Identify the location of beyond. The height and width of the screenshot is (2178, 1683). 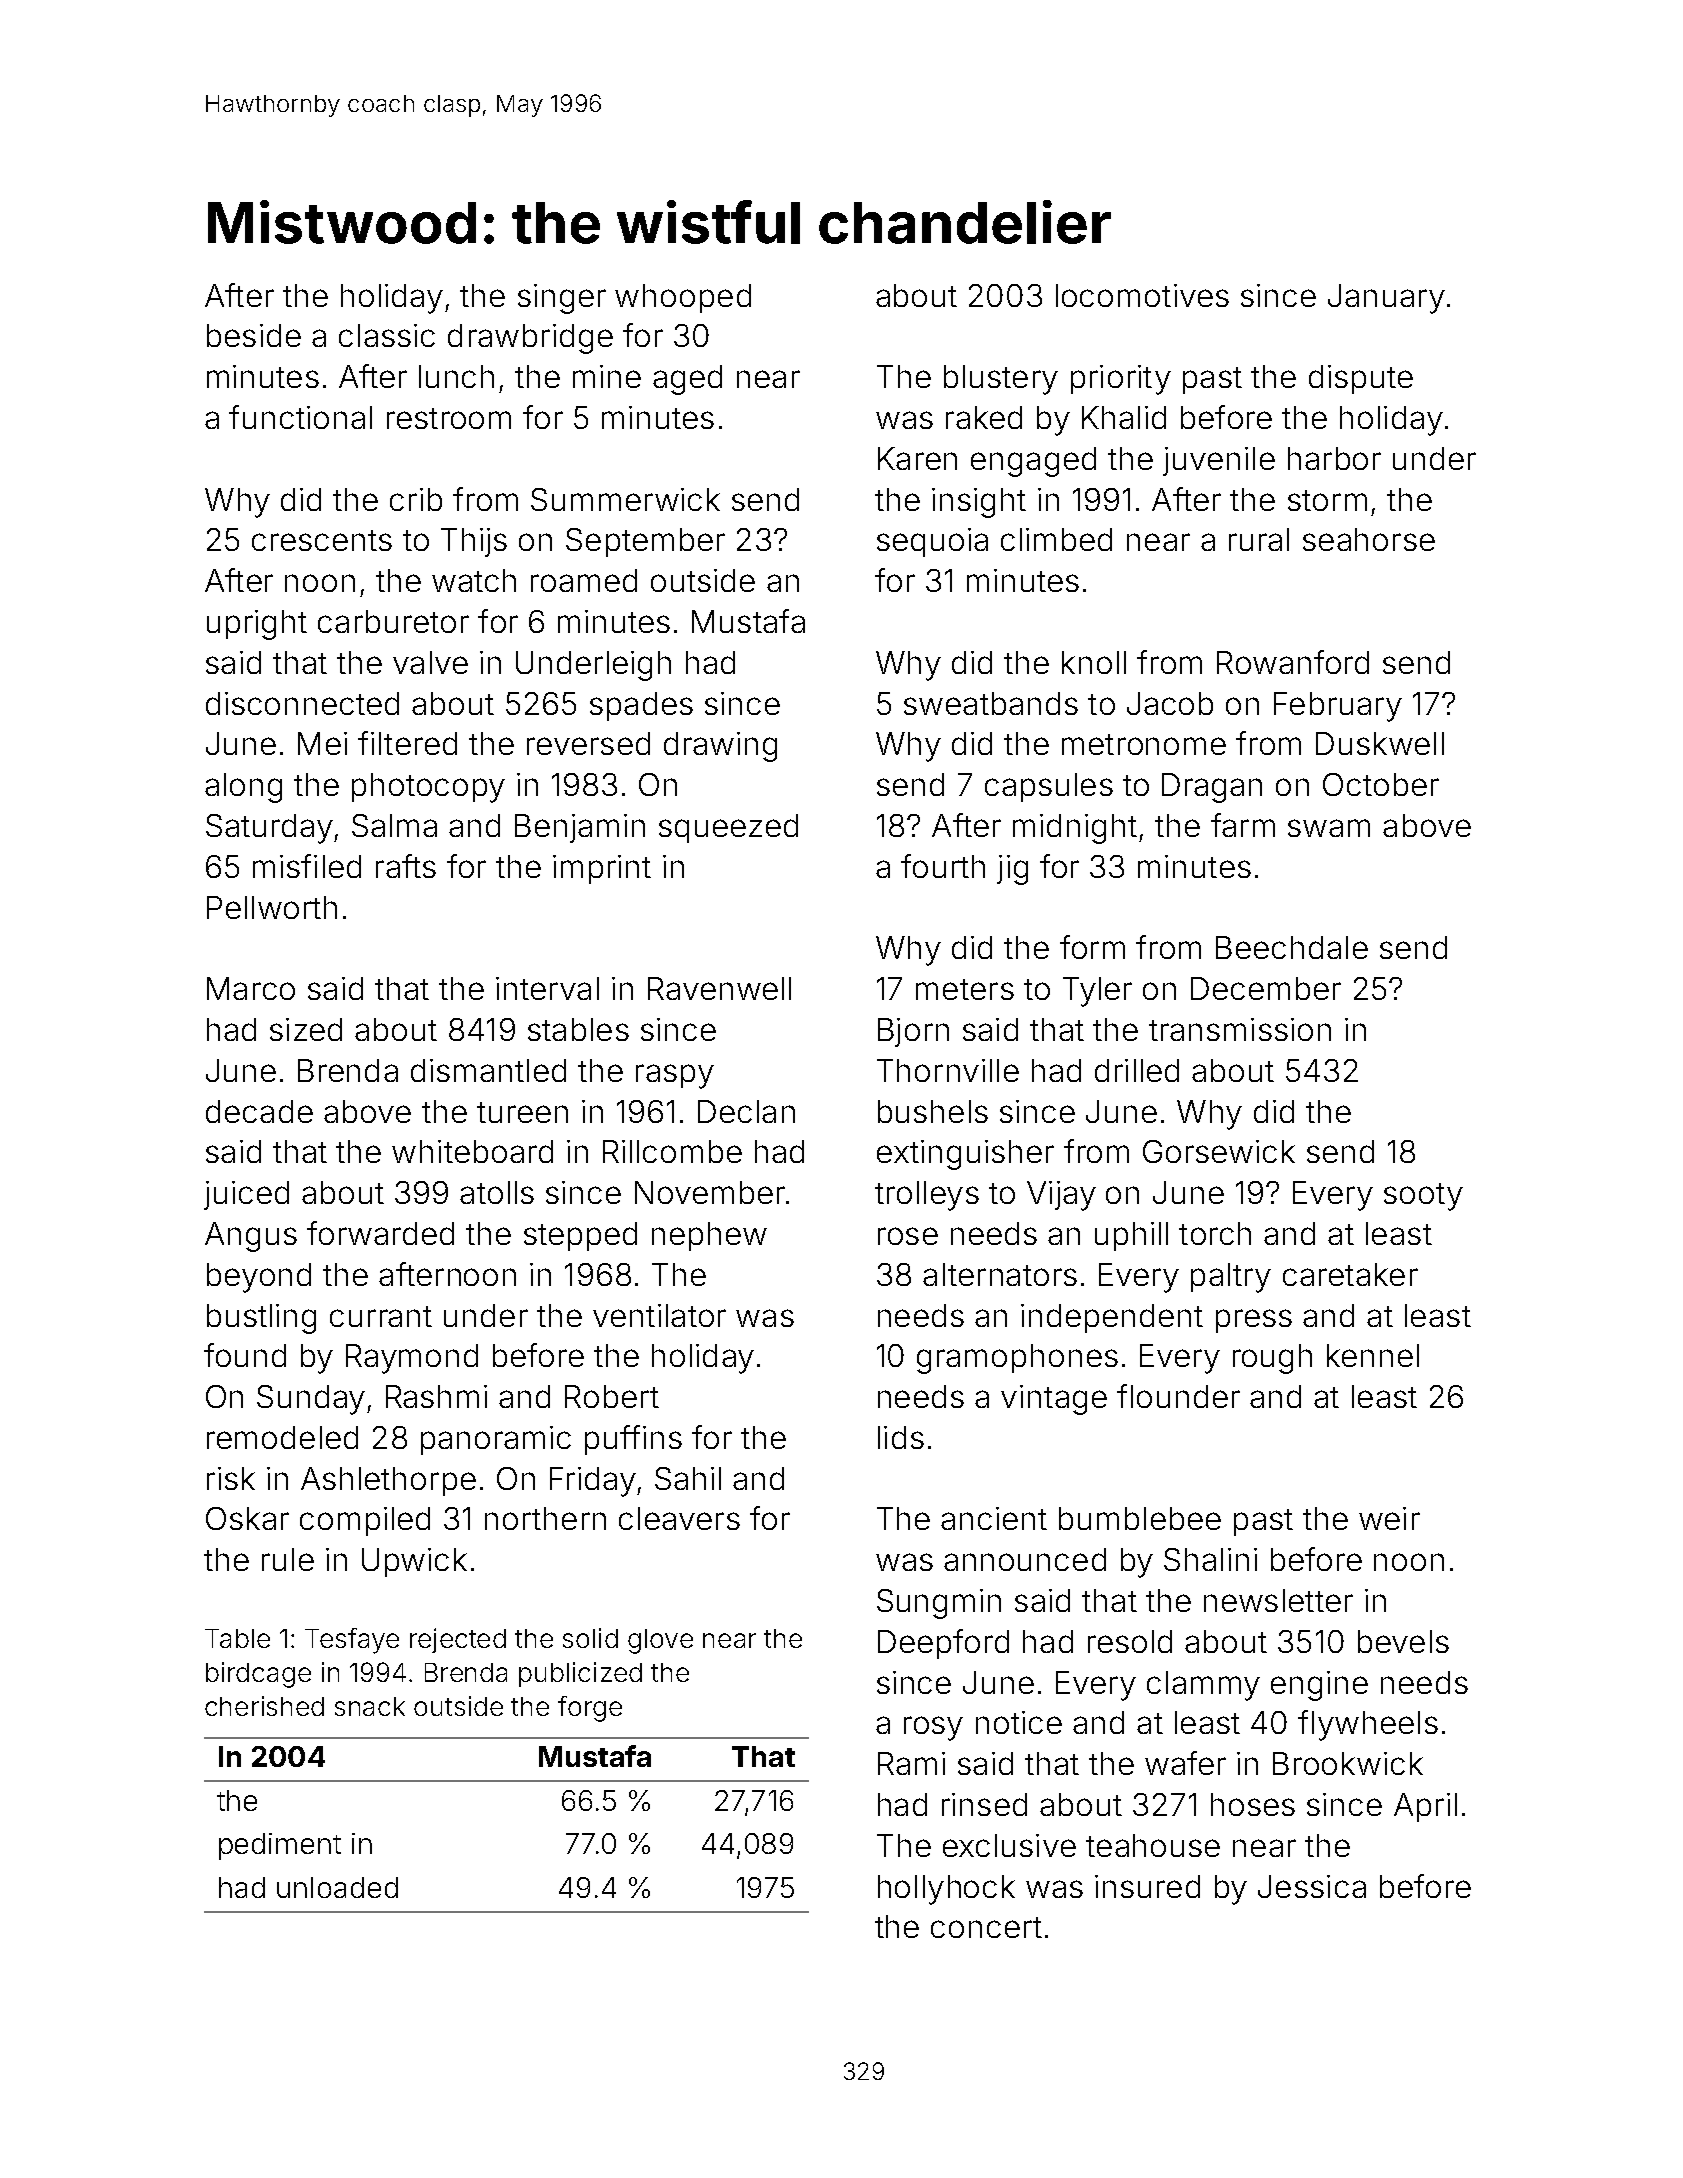
(259, 1278).
